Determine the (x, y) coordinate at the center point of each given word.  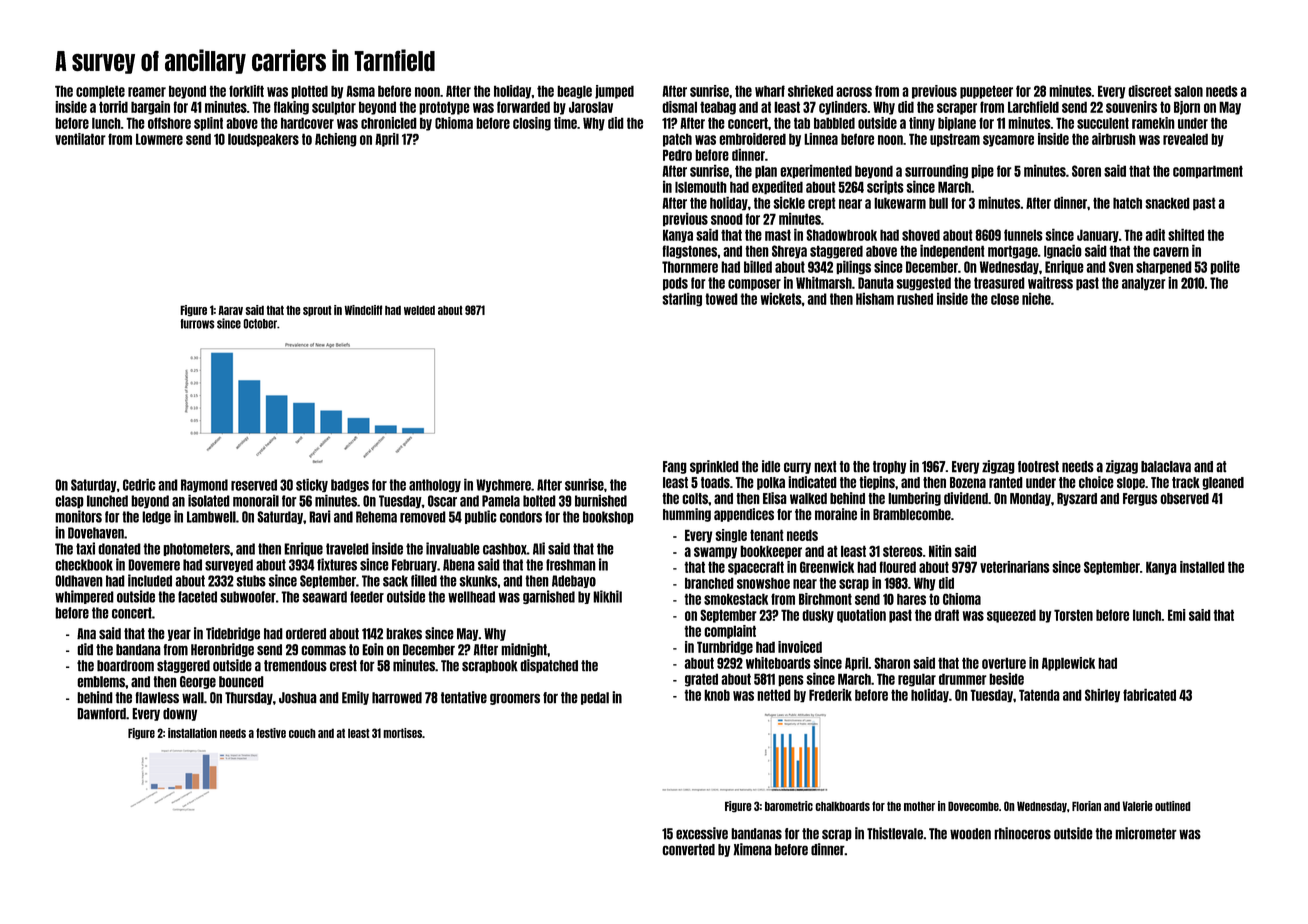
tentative (464, 697)
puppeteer (986, 92)
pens (791, 681)
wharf (770, 91)
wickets (781, 299)
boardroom (125, 666)
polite (1225, 268)
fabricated (1149, 695)
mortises (402, 733)
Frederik (830, 695)
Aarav (231, 310)
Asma (360, 91)
